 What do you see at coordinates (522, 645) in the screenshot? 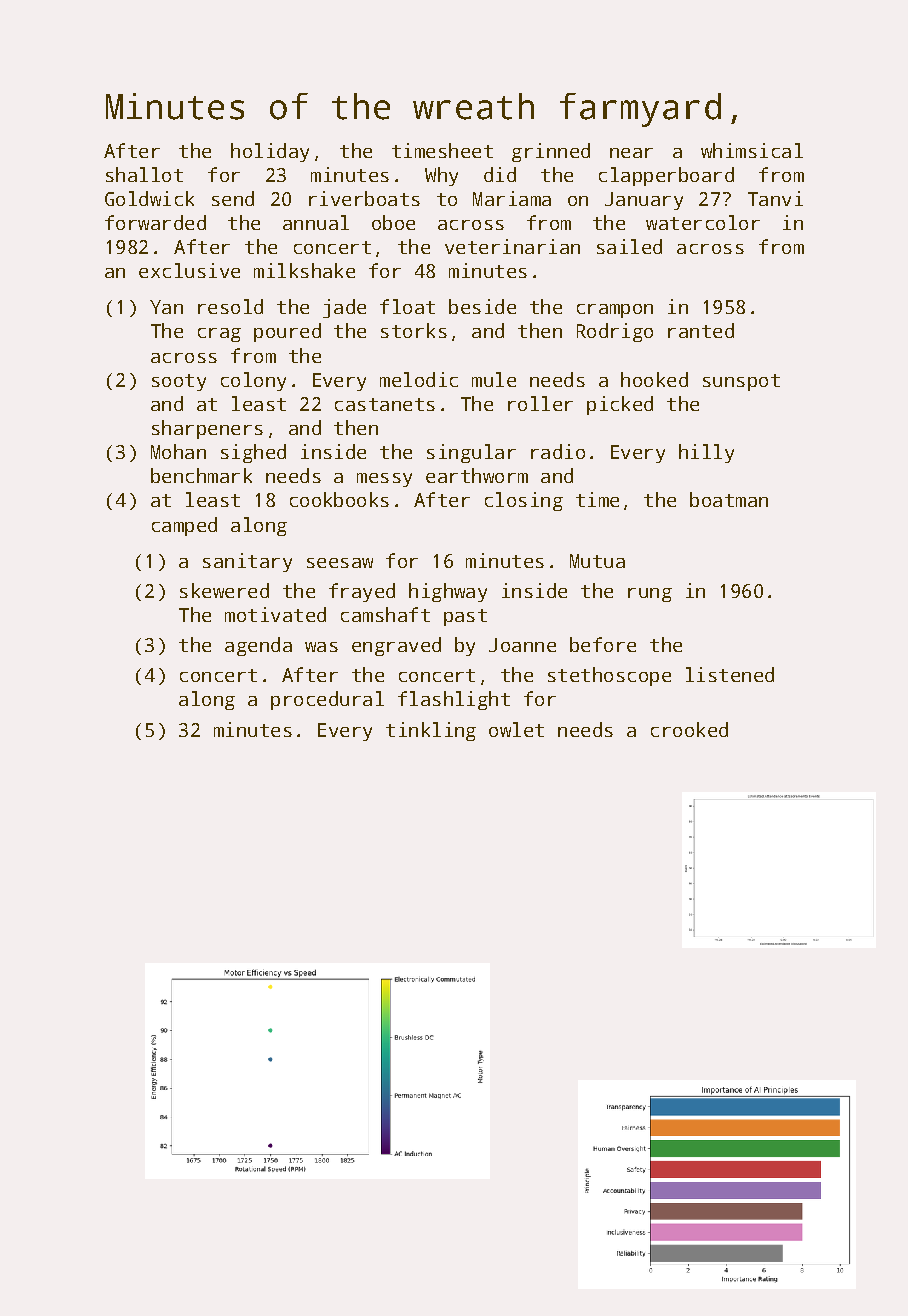
I see `Joanne` at bounding box center [522, 645].
